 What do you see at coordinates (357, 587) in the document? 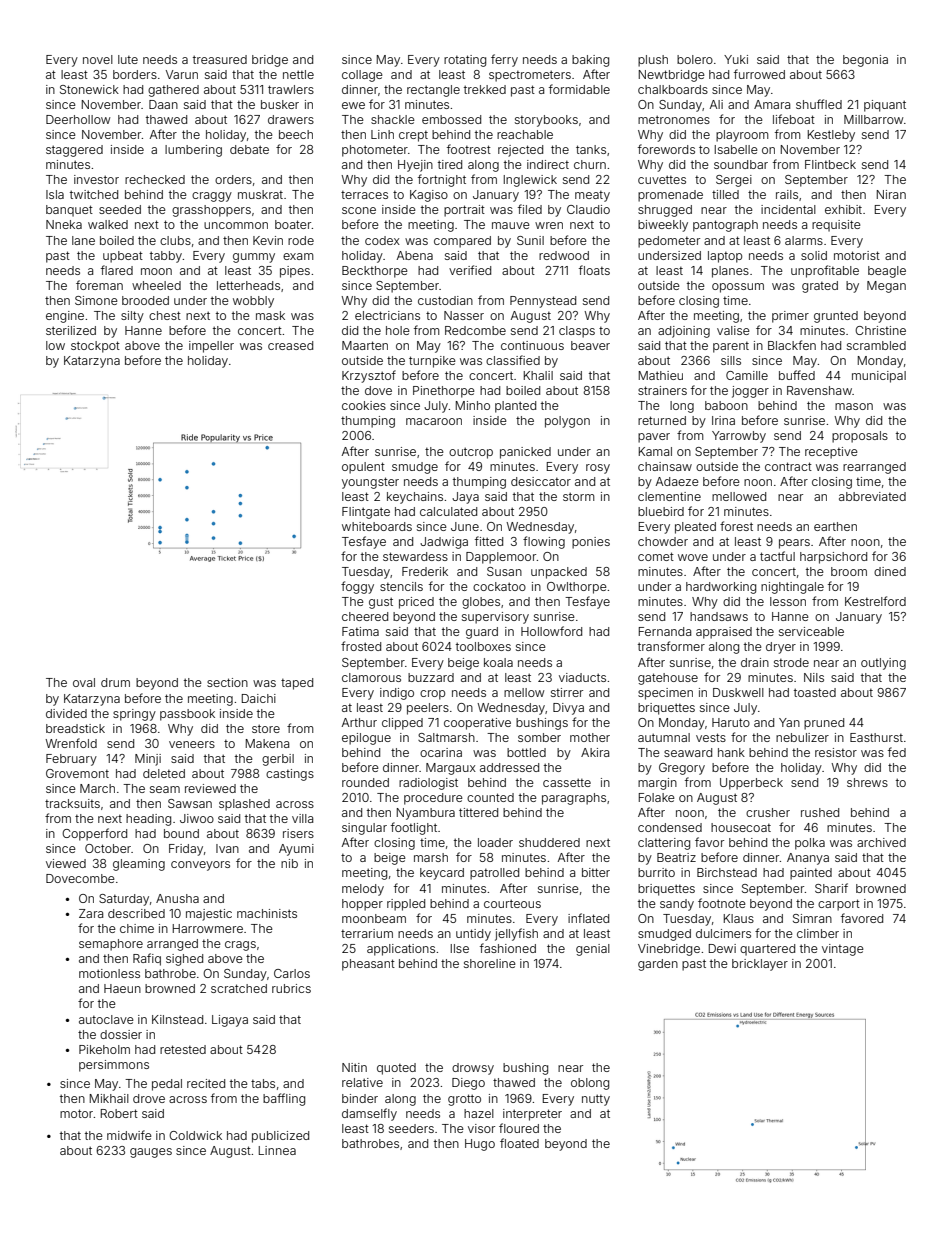
I see `foggy` at bounding box center [357, 587].
